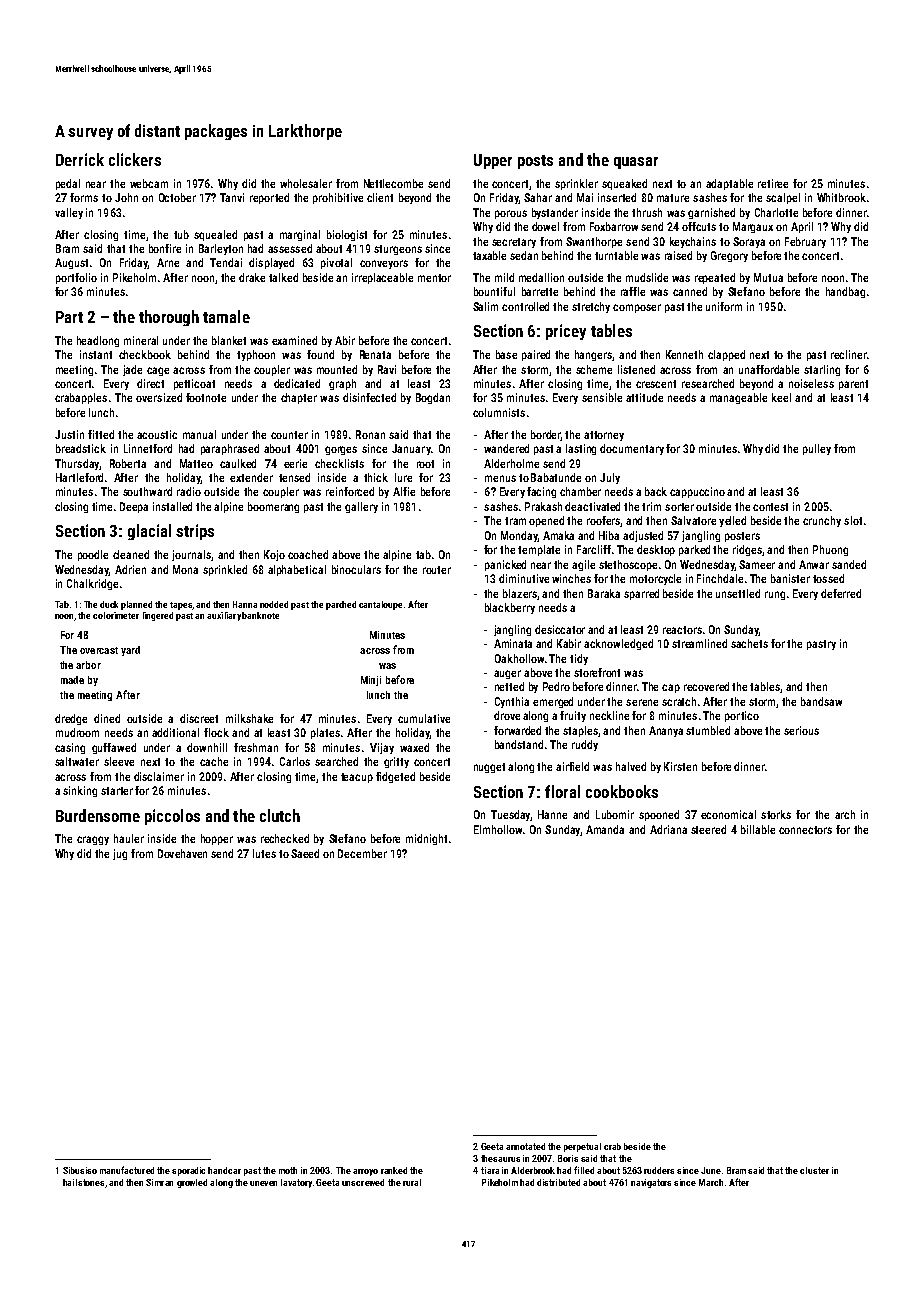 The width and height of the screenshot is (924, 1308). I want to click on sachets, so click(749, 643).
